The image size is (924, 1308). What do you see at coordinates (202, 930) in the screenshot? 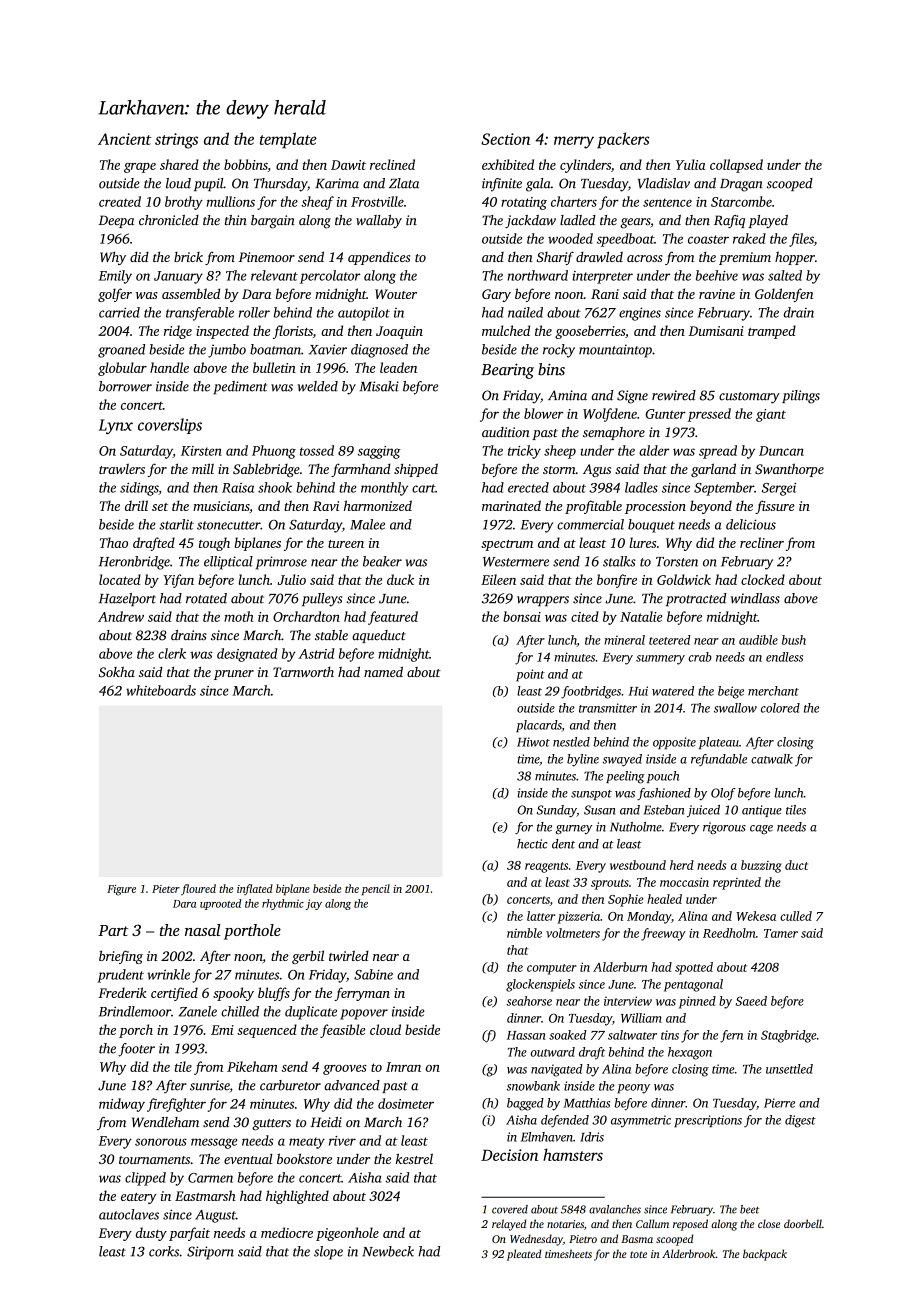
I see `nasal` at bounding box center [202, 930].
